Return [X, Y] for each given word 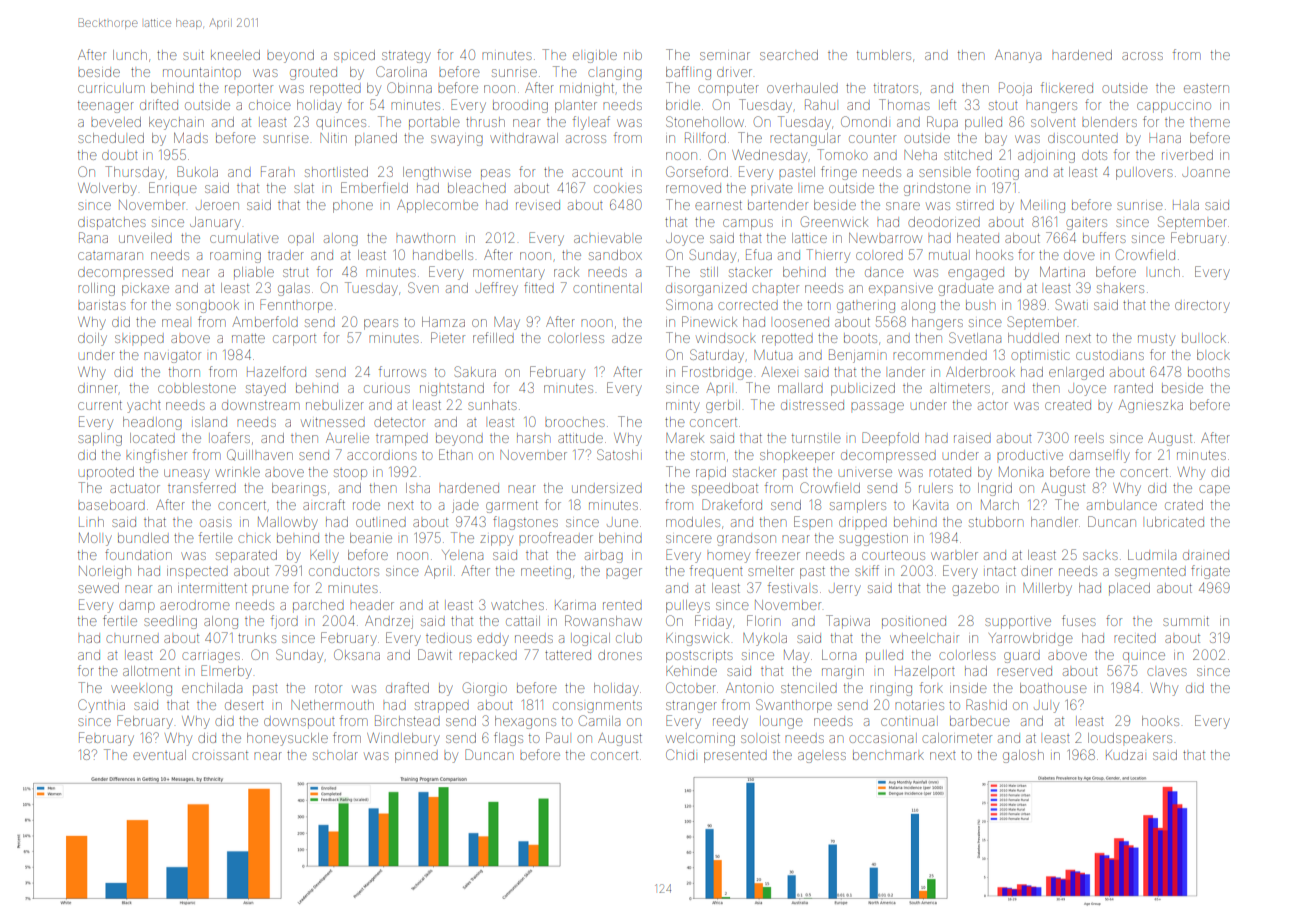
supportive [1018, 623]
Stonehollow [705, 121]
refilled [493, 337]
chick [254, 539]
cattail [523, 621]
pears [381, 324]
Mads [191, 138]
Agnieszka [1150, 406]
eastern [1206, 89]
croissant [220, 755]
